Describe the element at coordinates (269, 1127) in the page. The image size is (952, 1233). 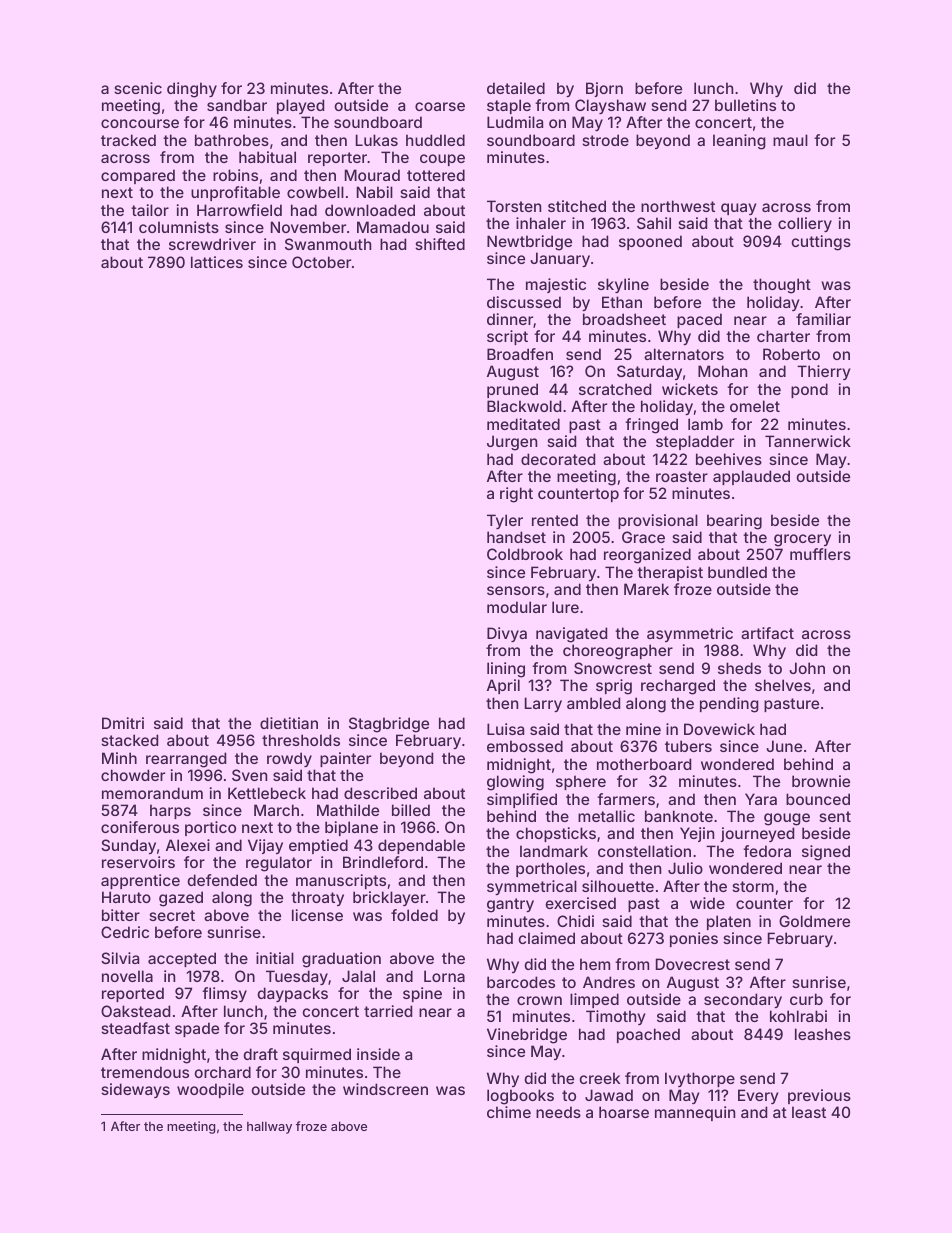
I see `hallway` at that location.
